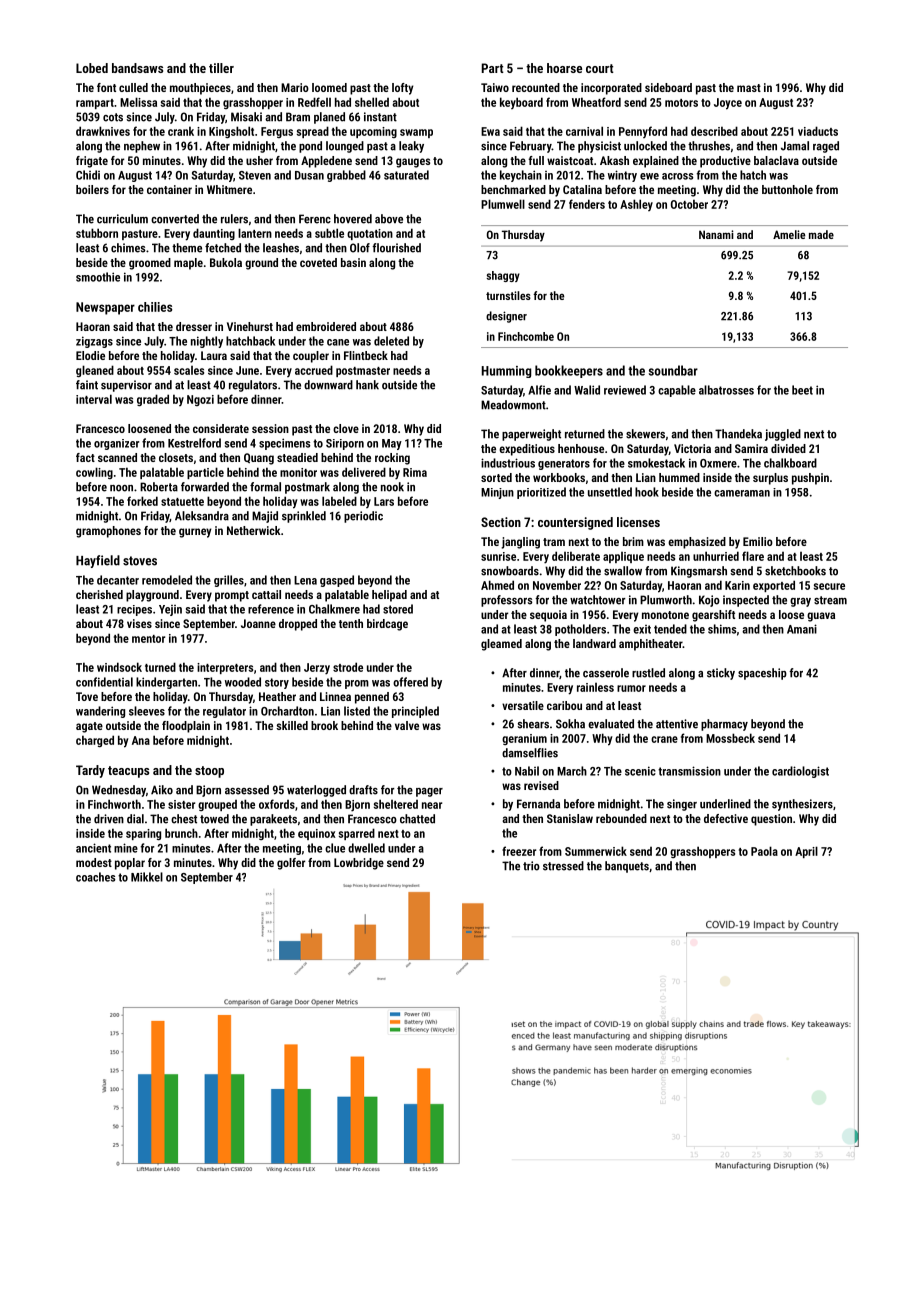 The image size is (924, 1308). I want to click on Ngozi, so click(200, 400).
